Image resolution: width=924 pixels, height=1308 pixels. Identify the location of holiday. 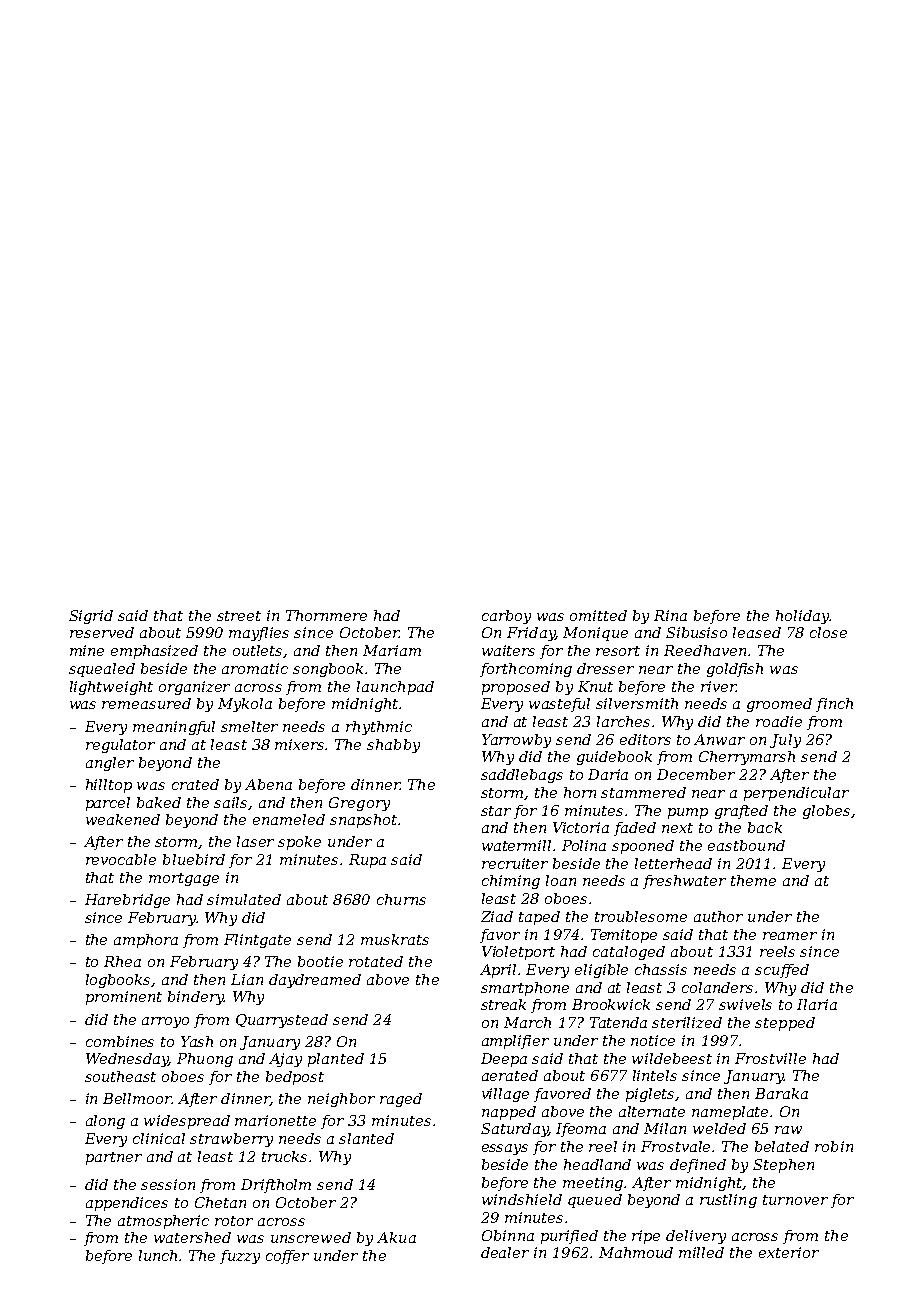
(802, 617).
